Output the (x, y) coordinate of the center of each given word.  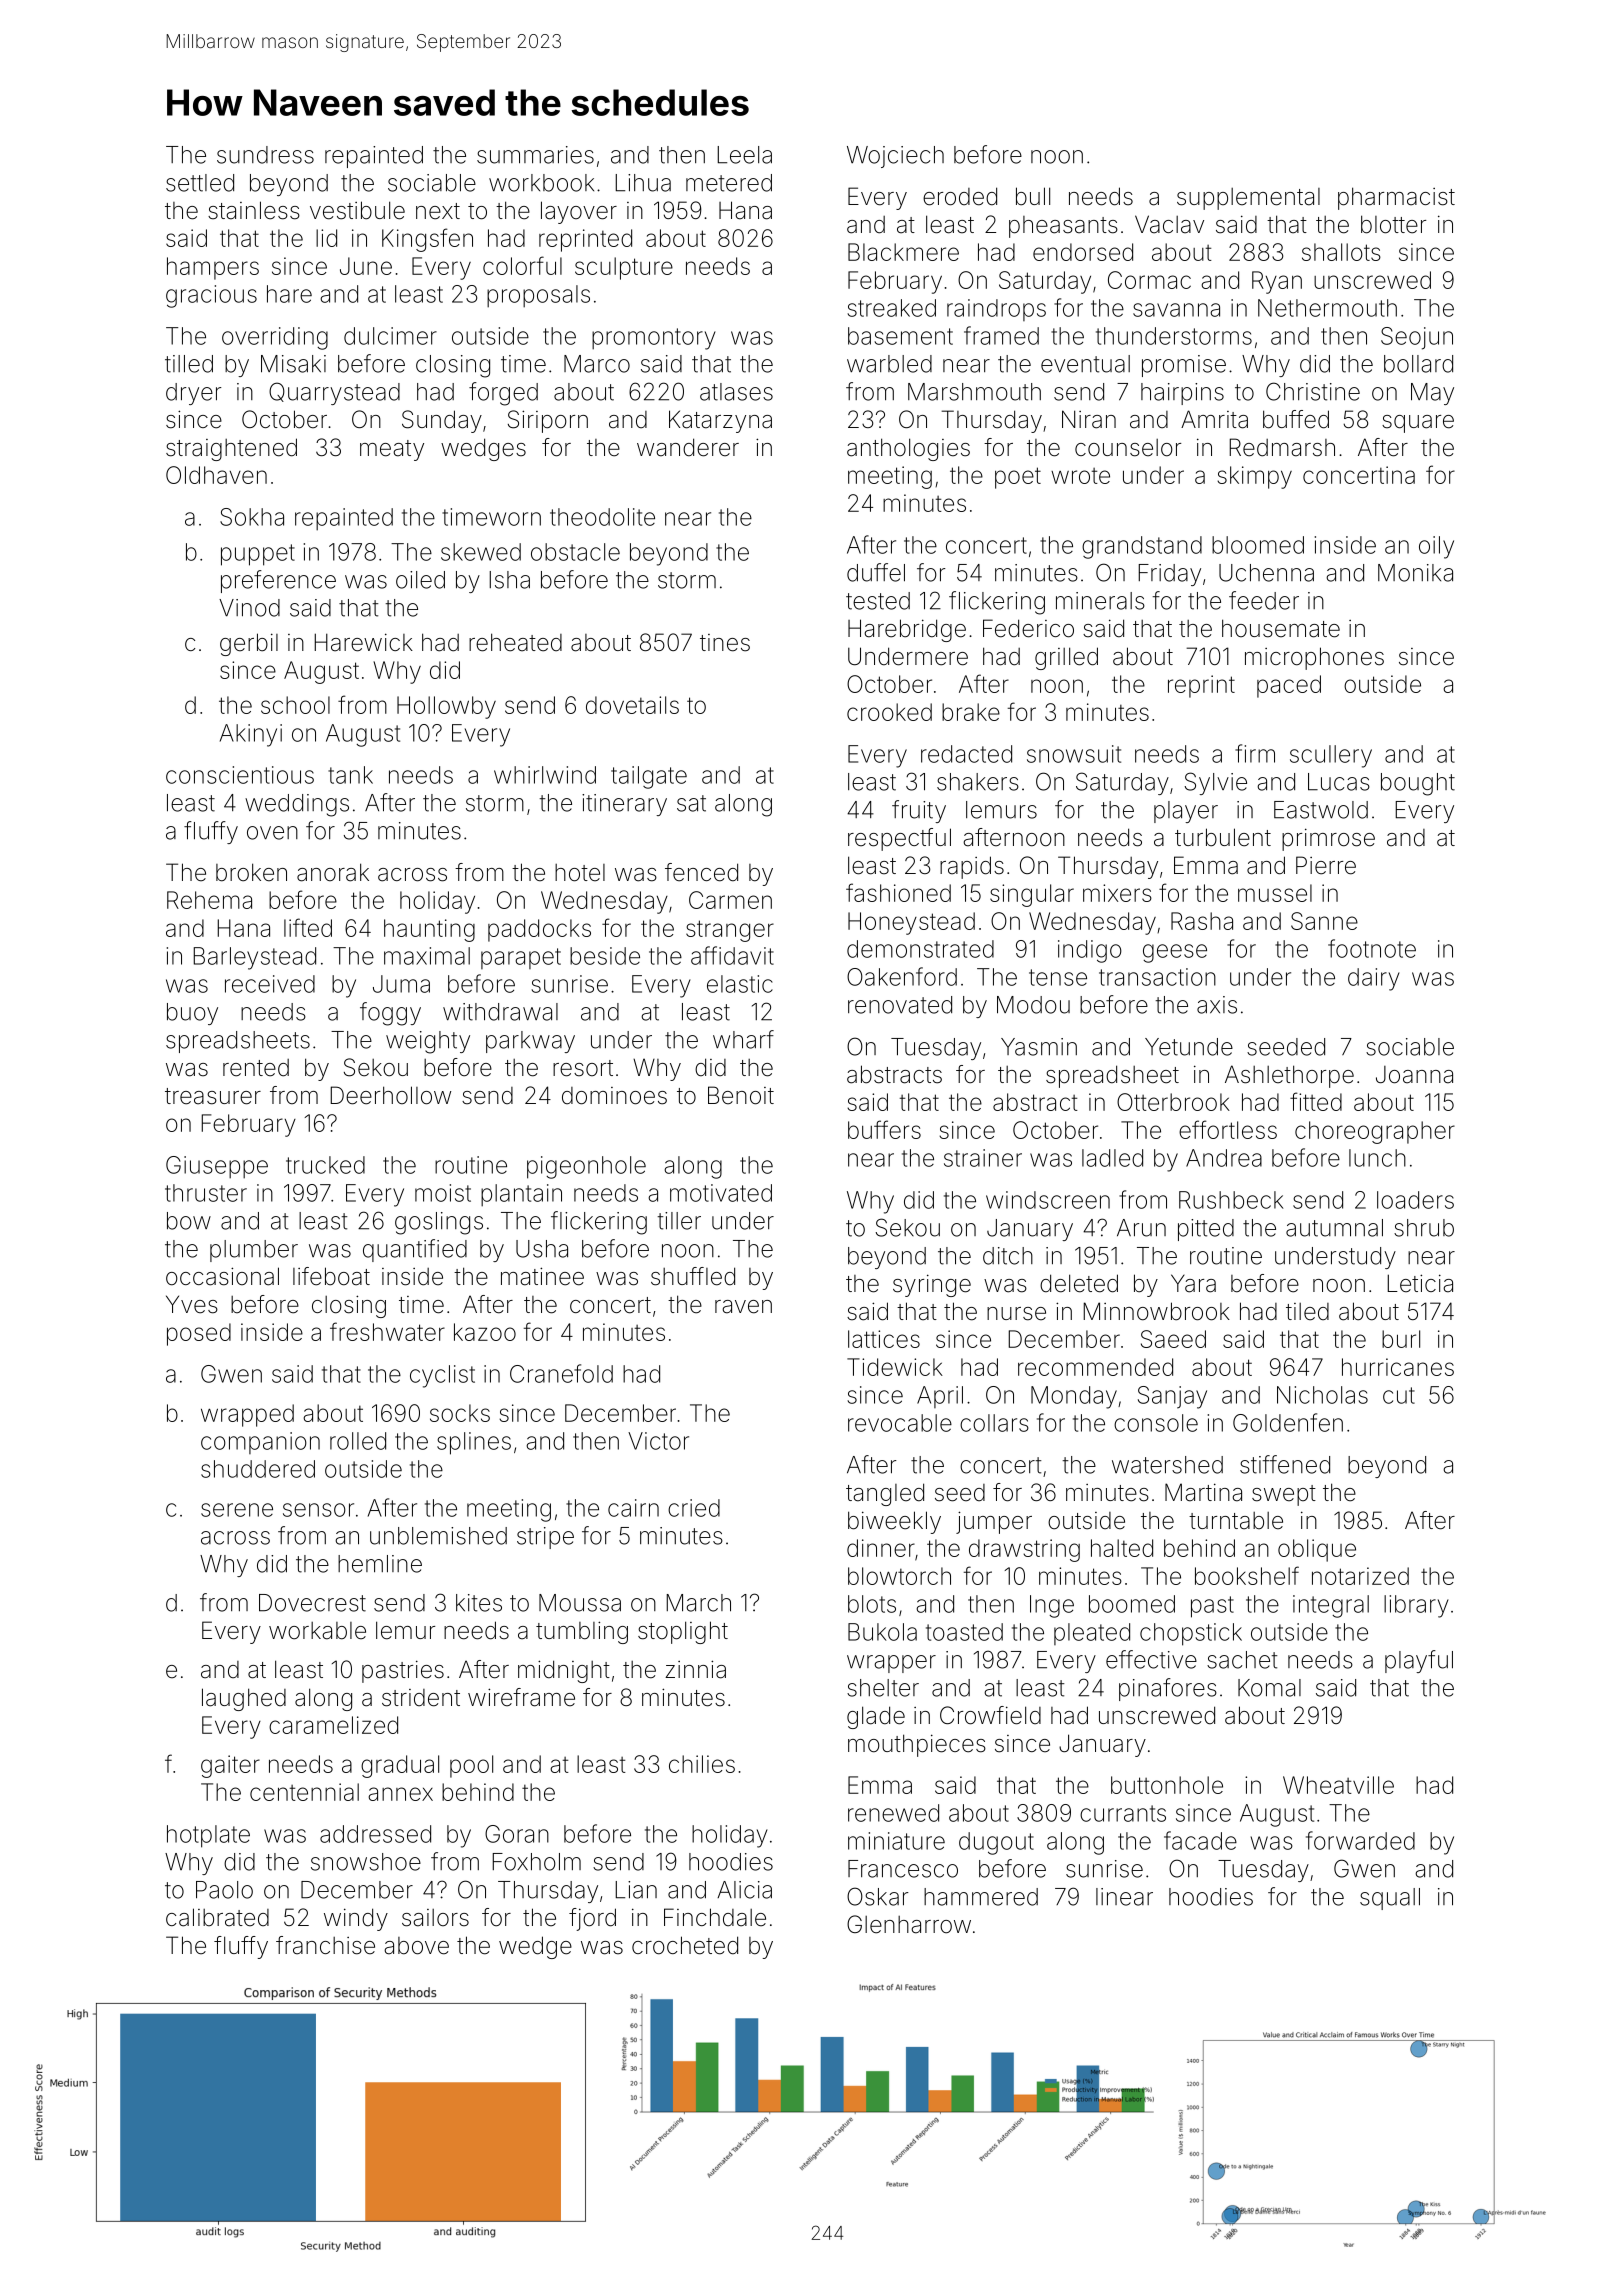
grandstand (1142, 547)
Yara (1193, 1283)
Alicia (744, 1890)
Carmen (730, 900)
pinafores (1168, 1689)
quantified (415, 1250)
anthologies (908, 449)
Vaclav (1169, 224)
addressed (375, 1834)
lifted (308, 927)
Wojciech (895, 157)
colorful (522, 265)
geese (1175, 953)
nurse (1016, 1314)
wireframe (521, 1697)
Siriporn (548, 421)
